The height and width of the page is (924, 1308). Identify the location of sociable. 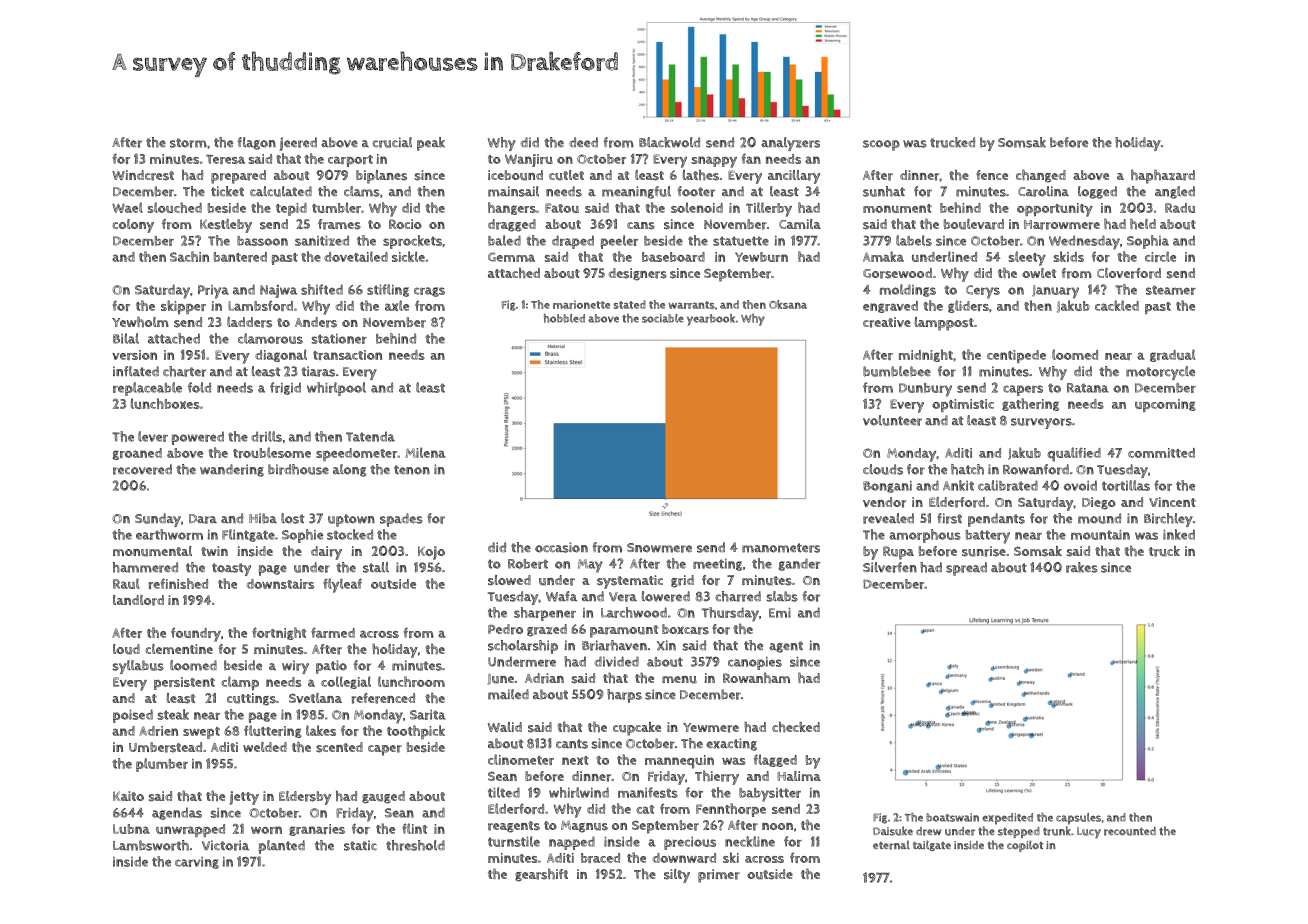
(663, 318).
